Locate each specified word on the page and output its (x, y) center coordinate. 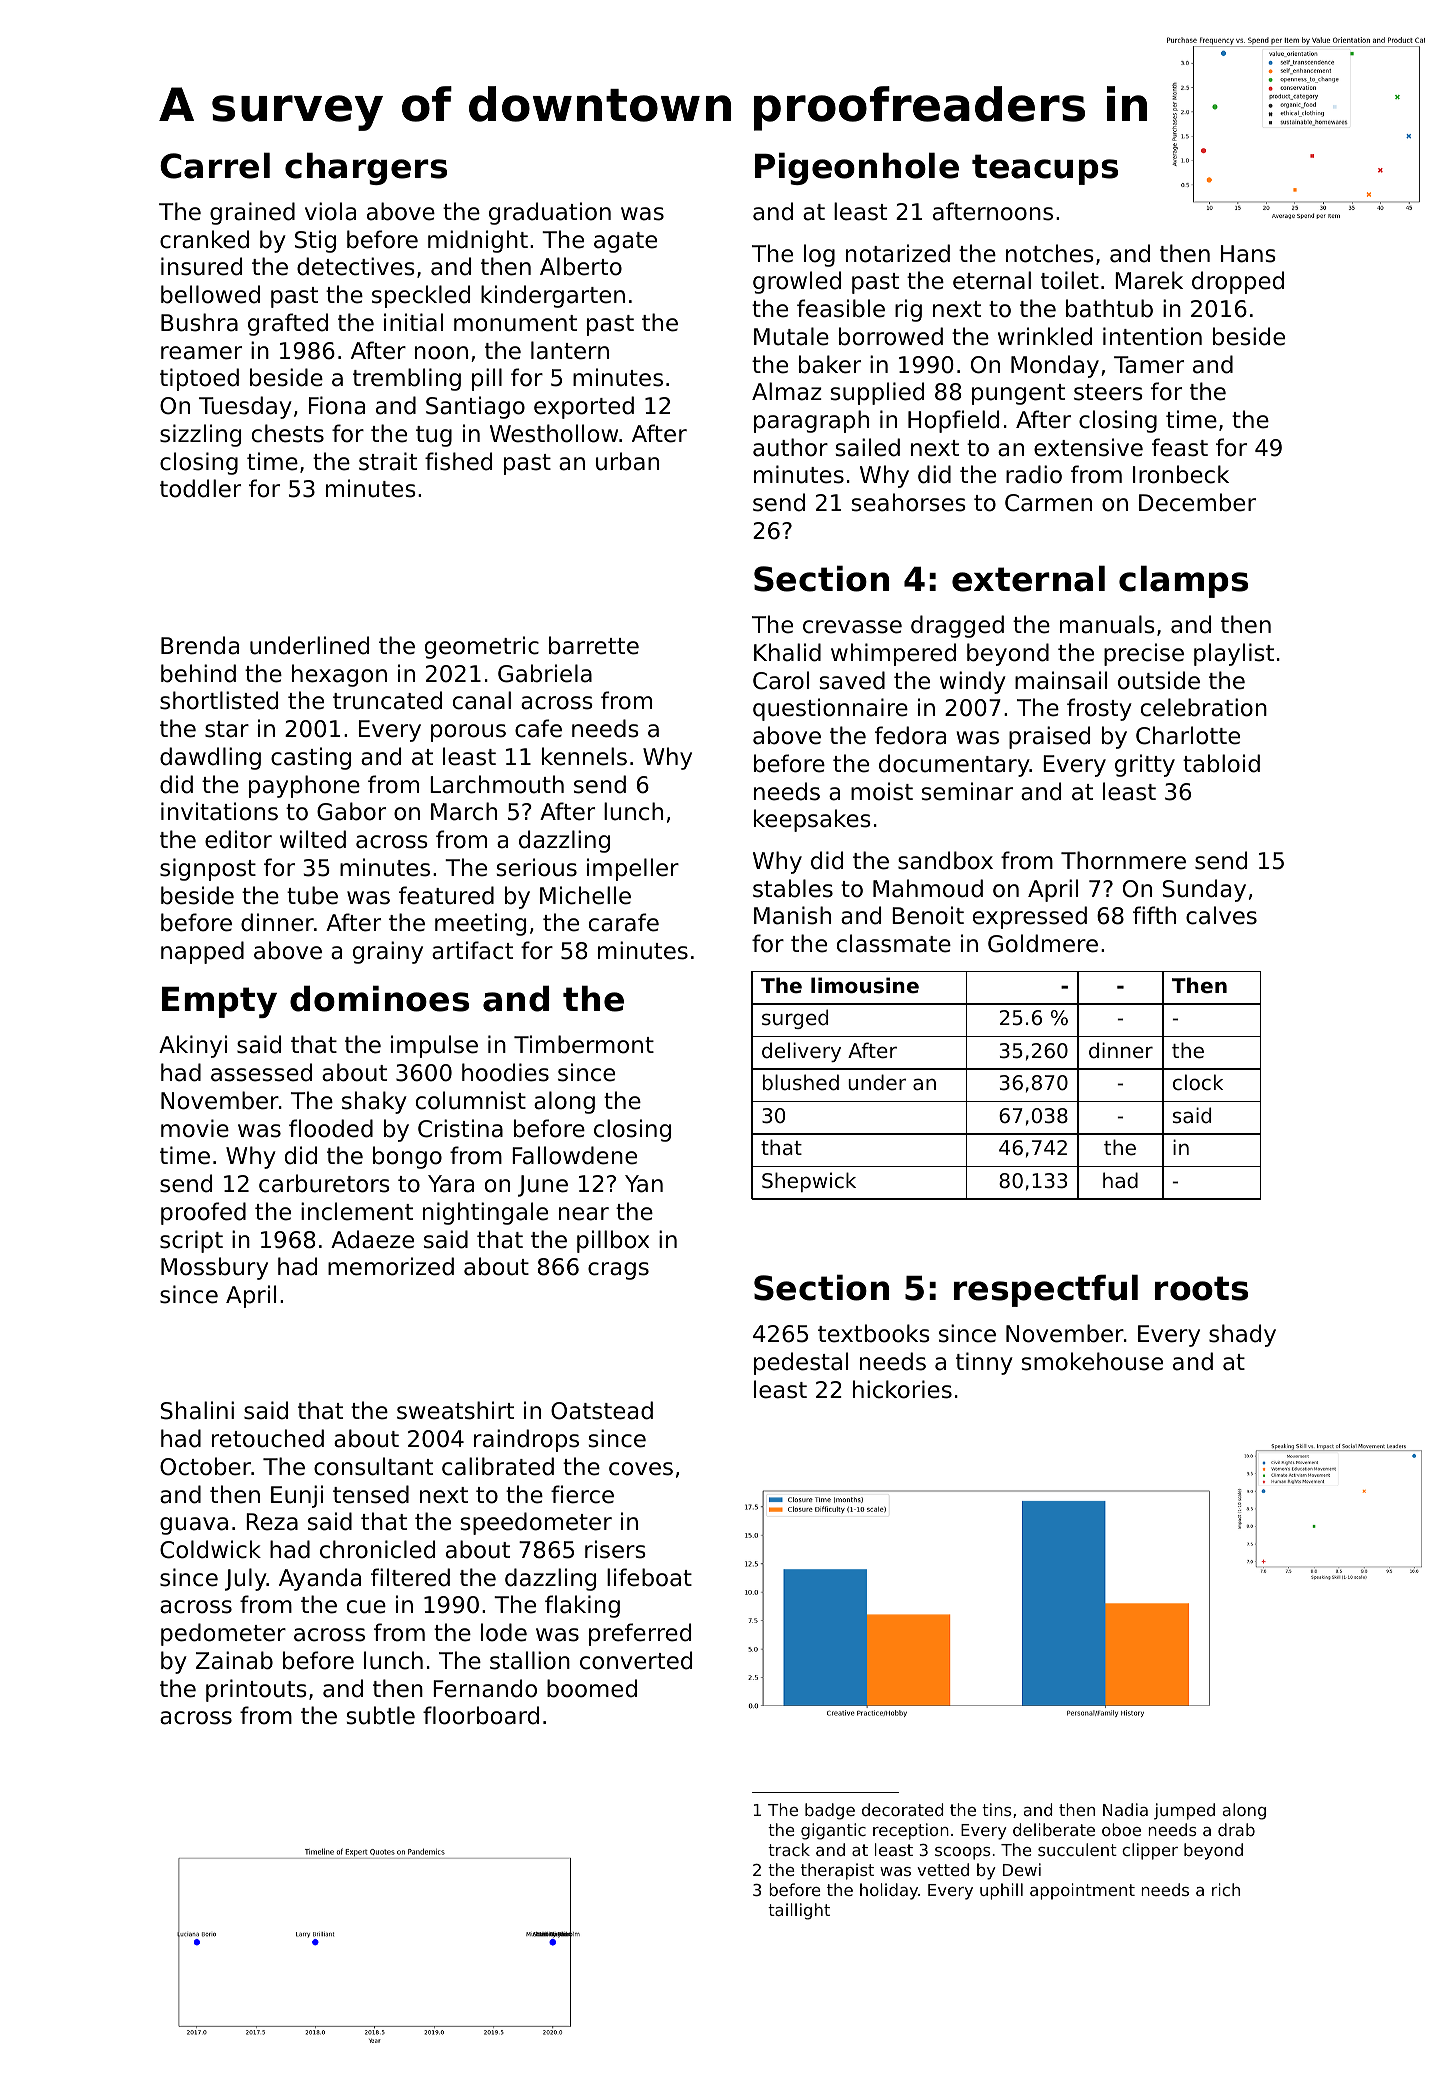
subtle (380, 1715)
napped (202, 952)
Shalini (197, 1410)
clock (1198, 1082)
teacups (1045, 169)
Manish (792, 915)
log (819, 255)
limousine (865, 985)
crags (618, 1271)
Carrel (215, 165)
